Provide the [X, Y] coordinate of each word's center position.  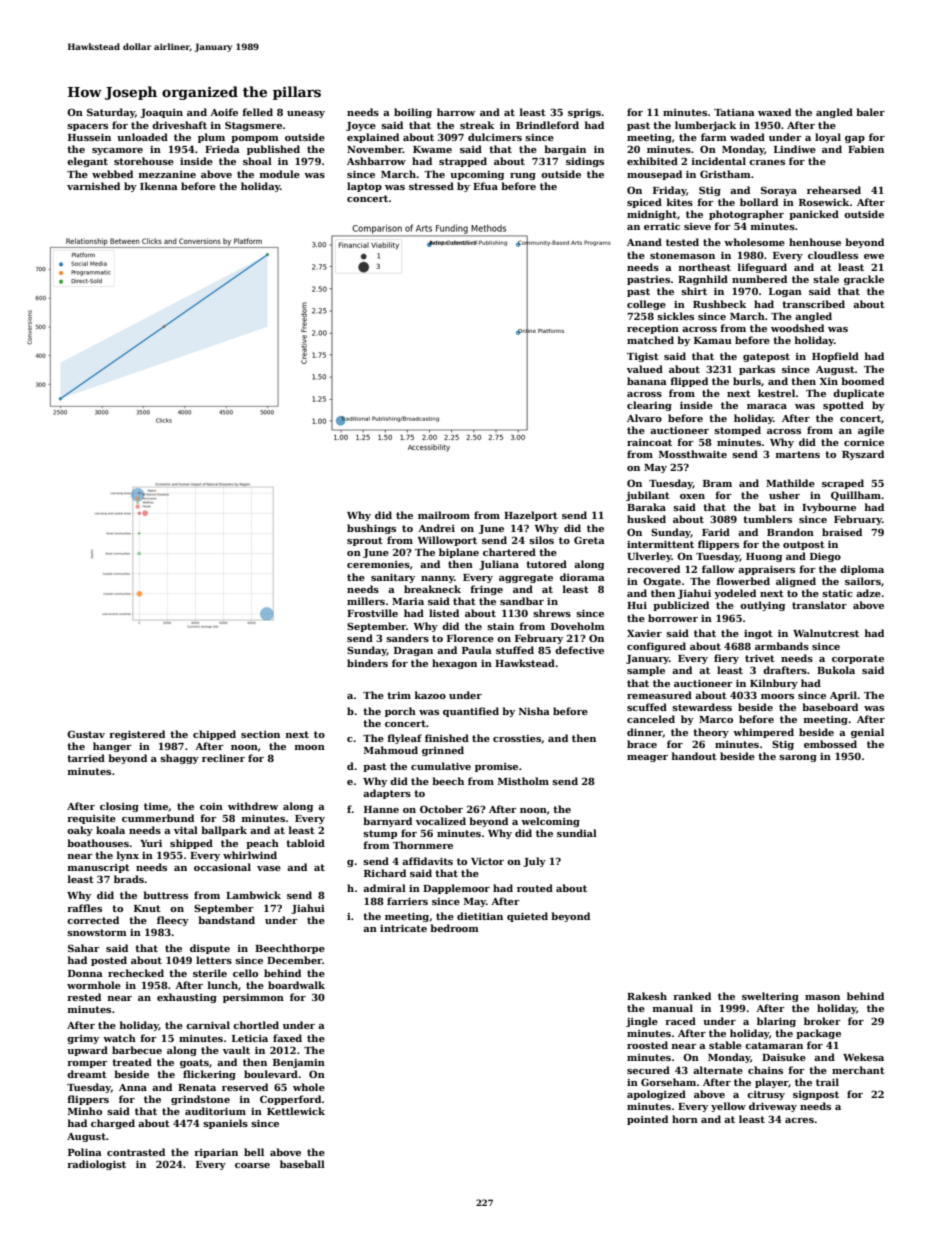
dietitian [480, 916]
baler [870, 112]
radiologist [96, 1165]
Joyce [361, 126]
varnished [93, 186]
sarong [798, 758]
